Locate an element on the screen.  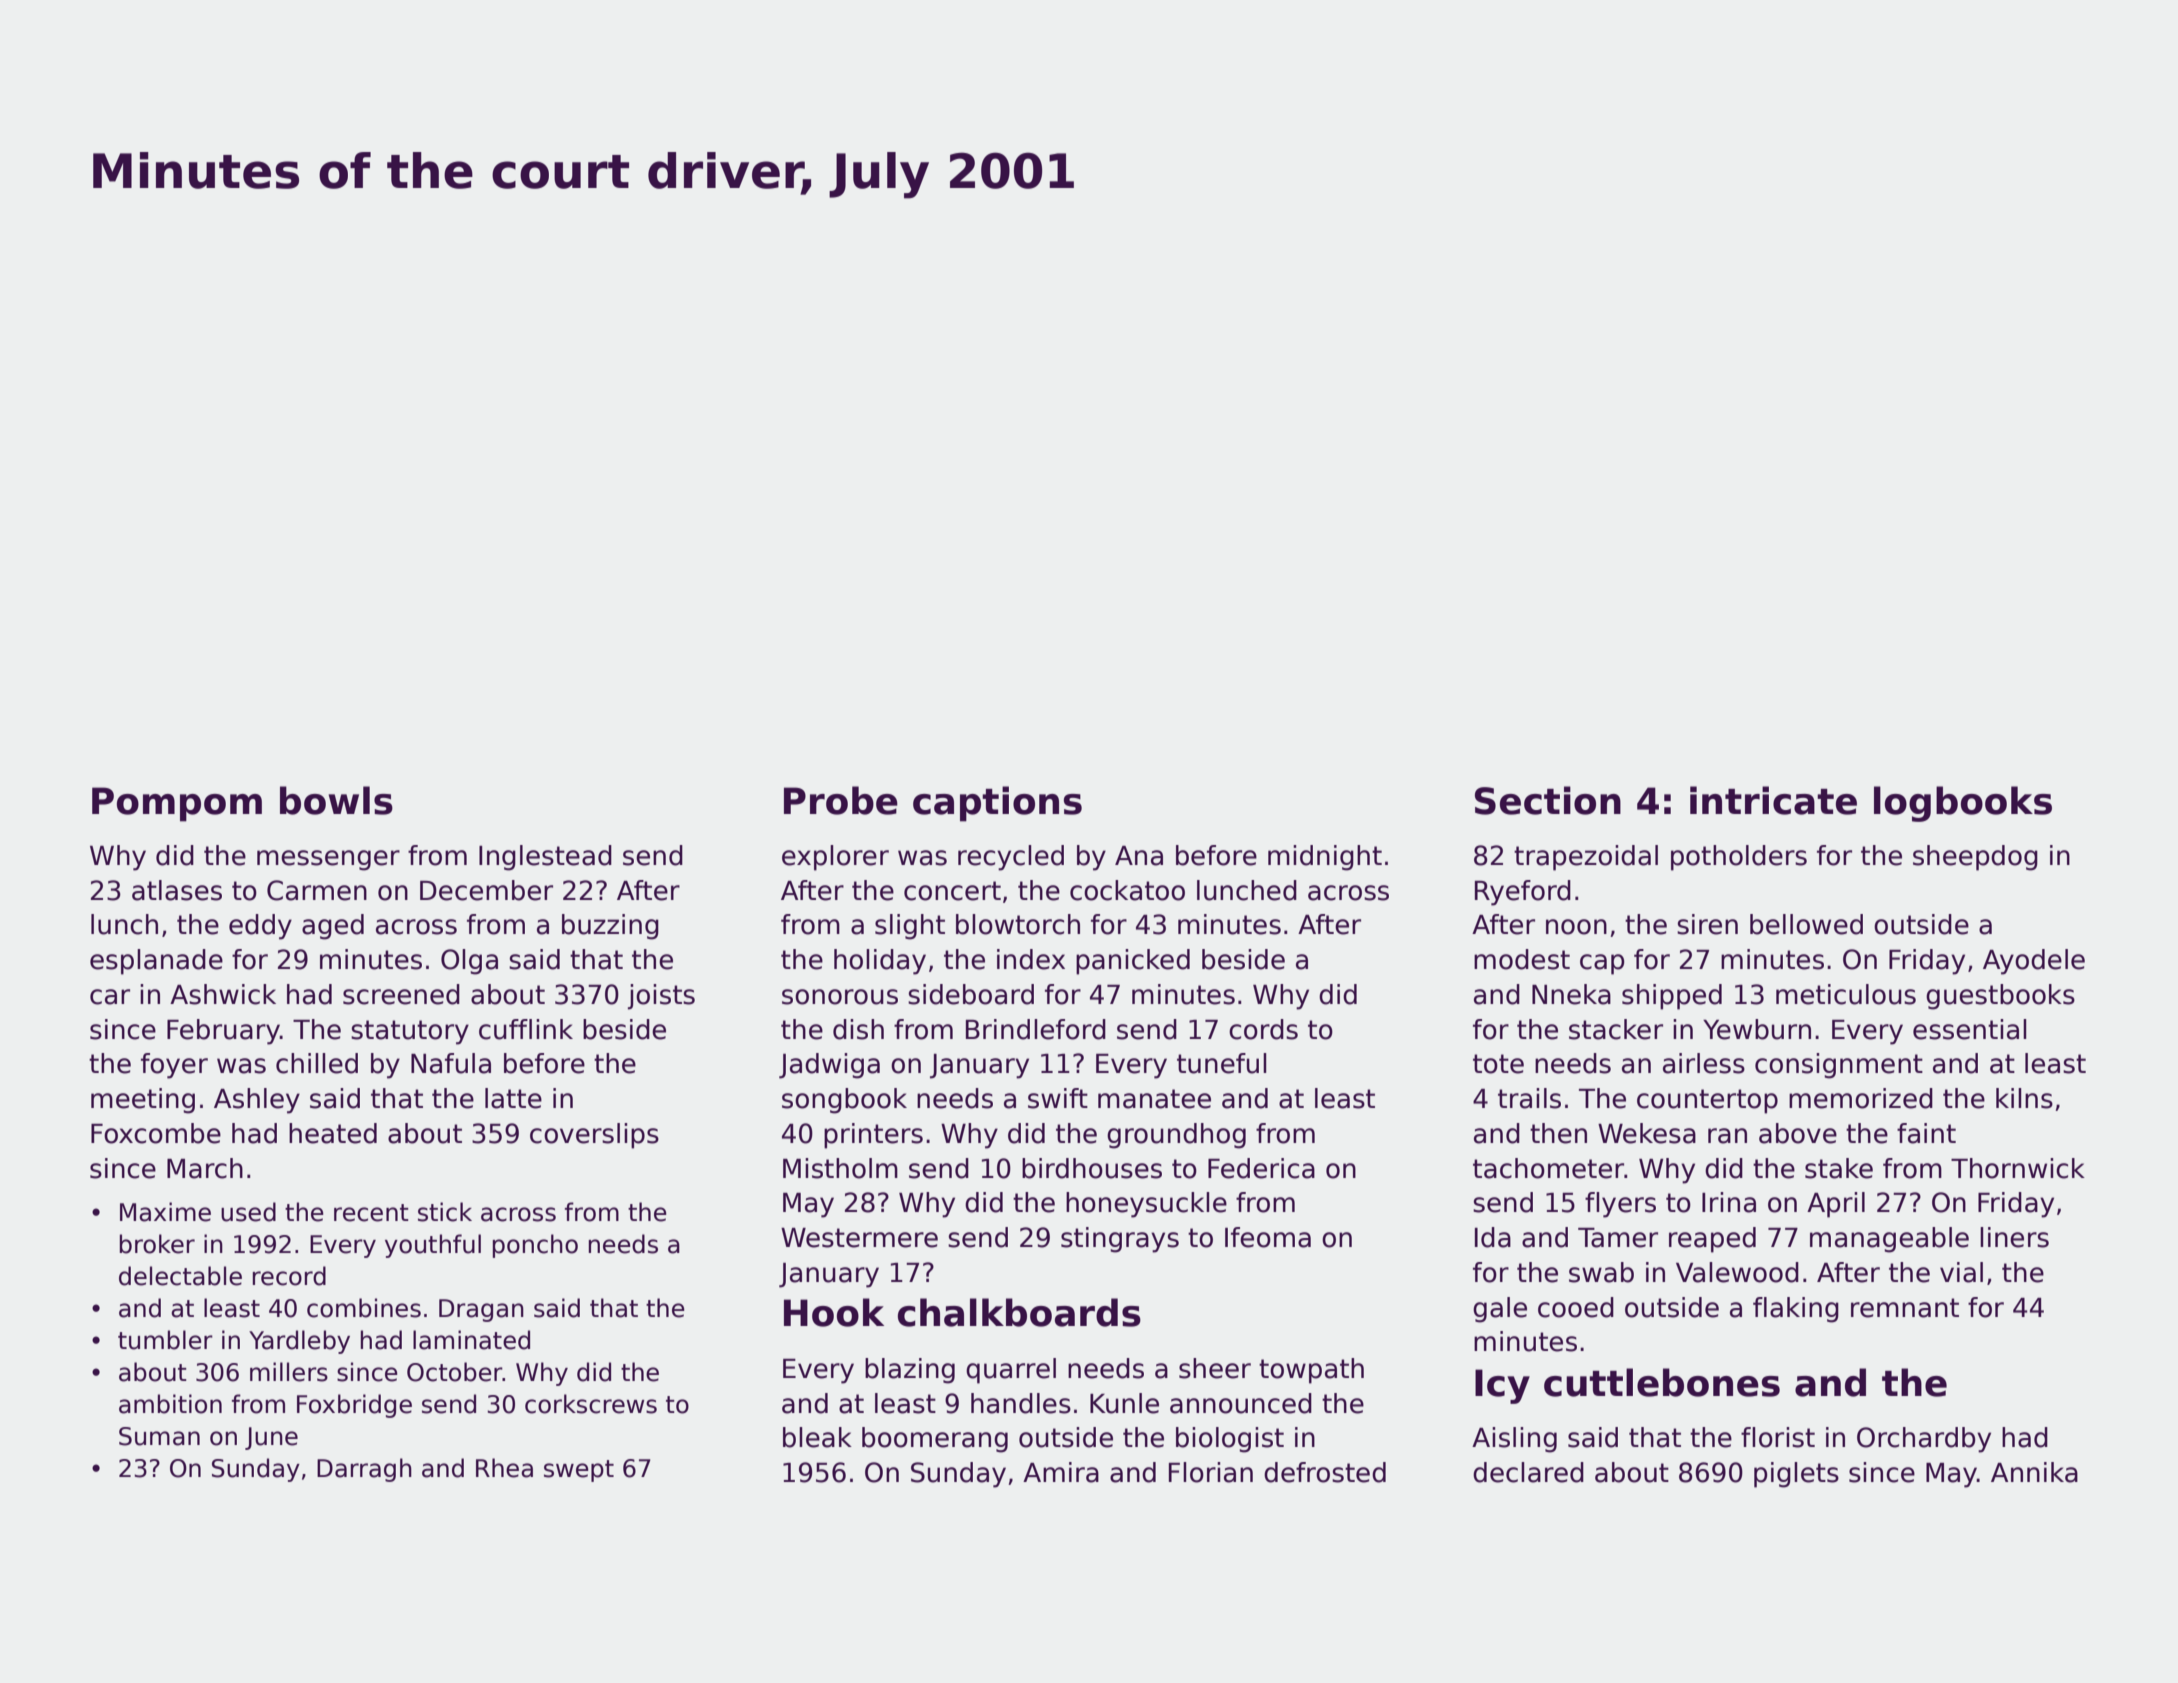
concert is located at coordinates (952, 891).
